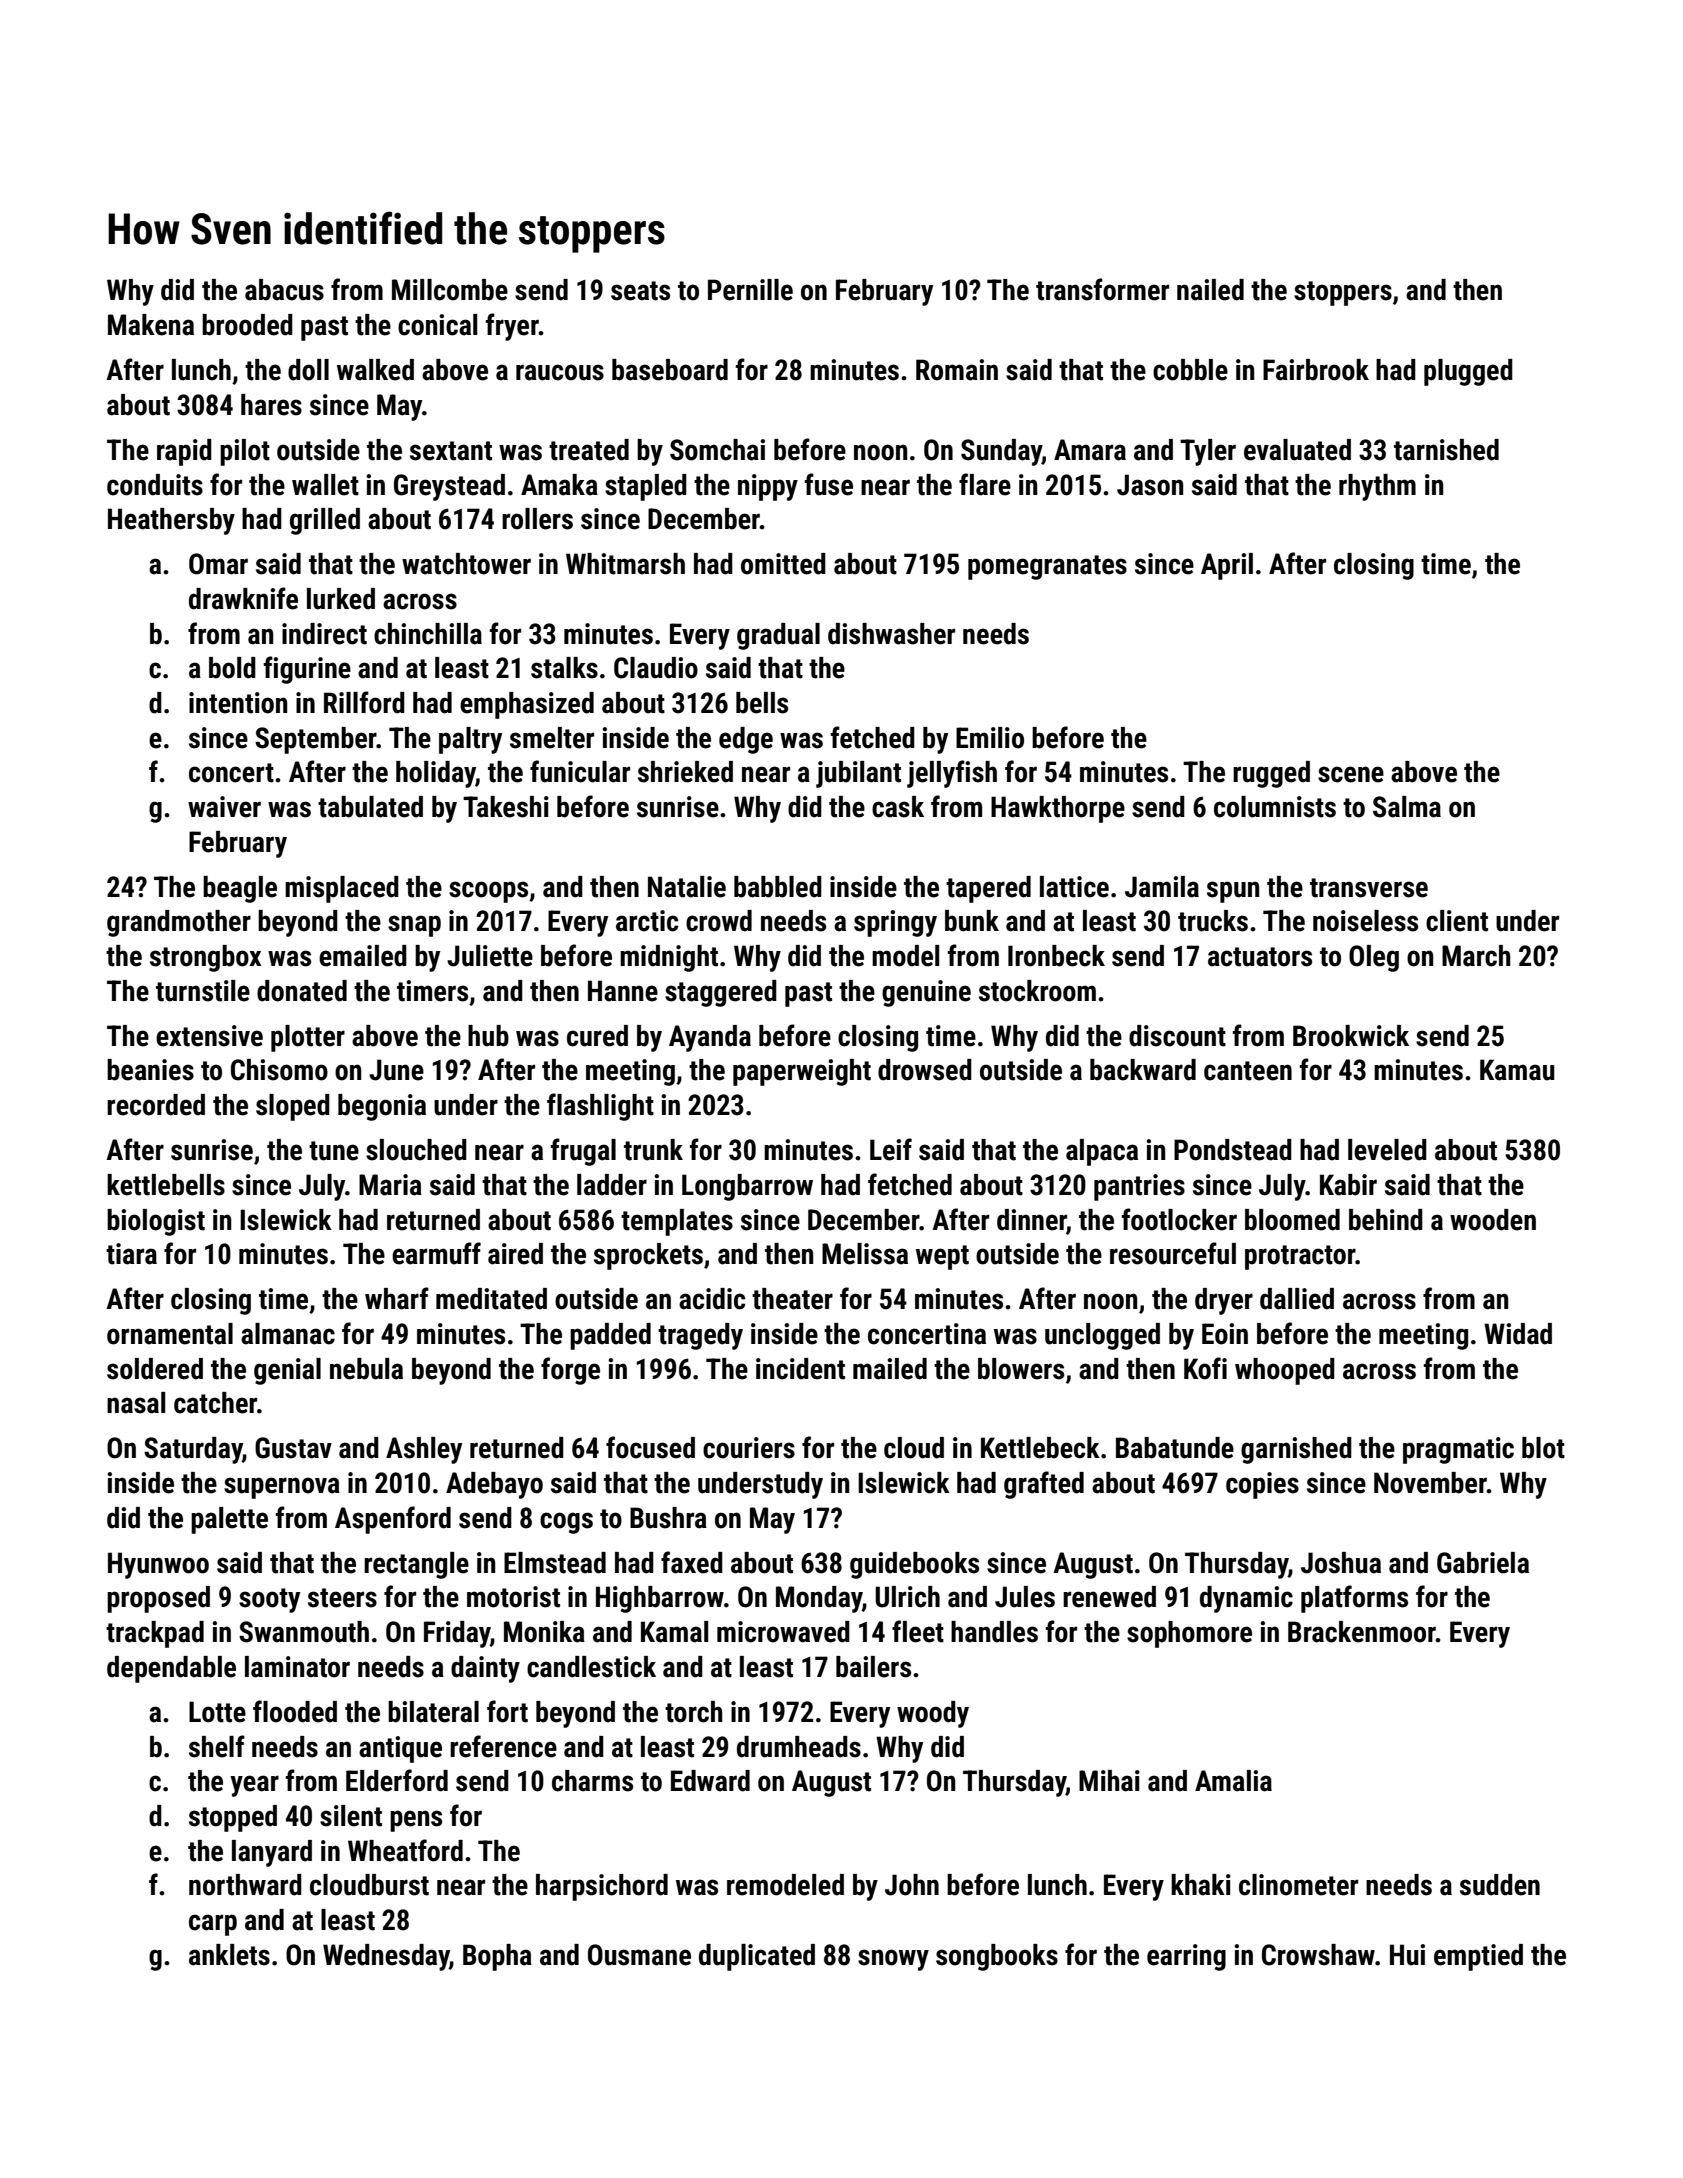  I want to click on transformer, so click(1102, 289).
